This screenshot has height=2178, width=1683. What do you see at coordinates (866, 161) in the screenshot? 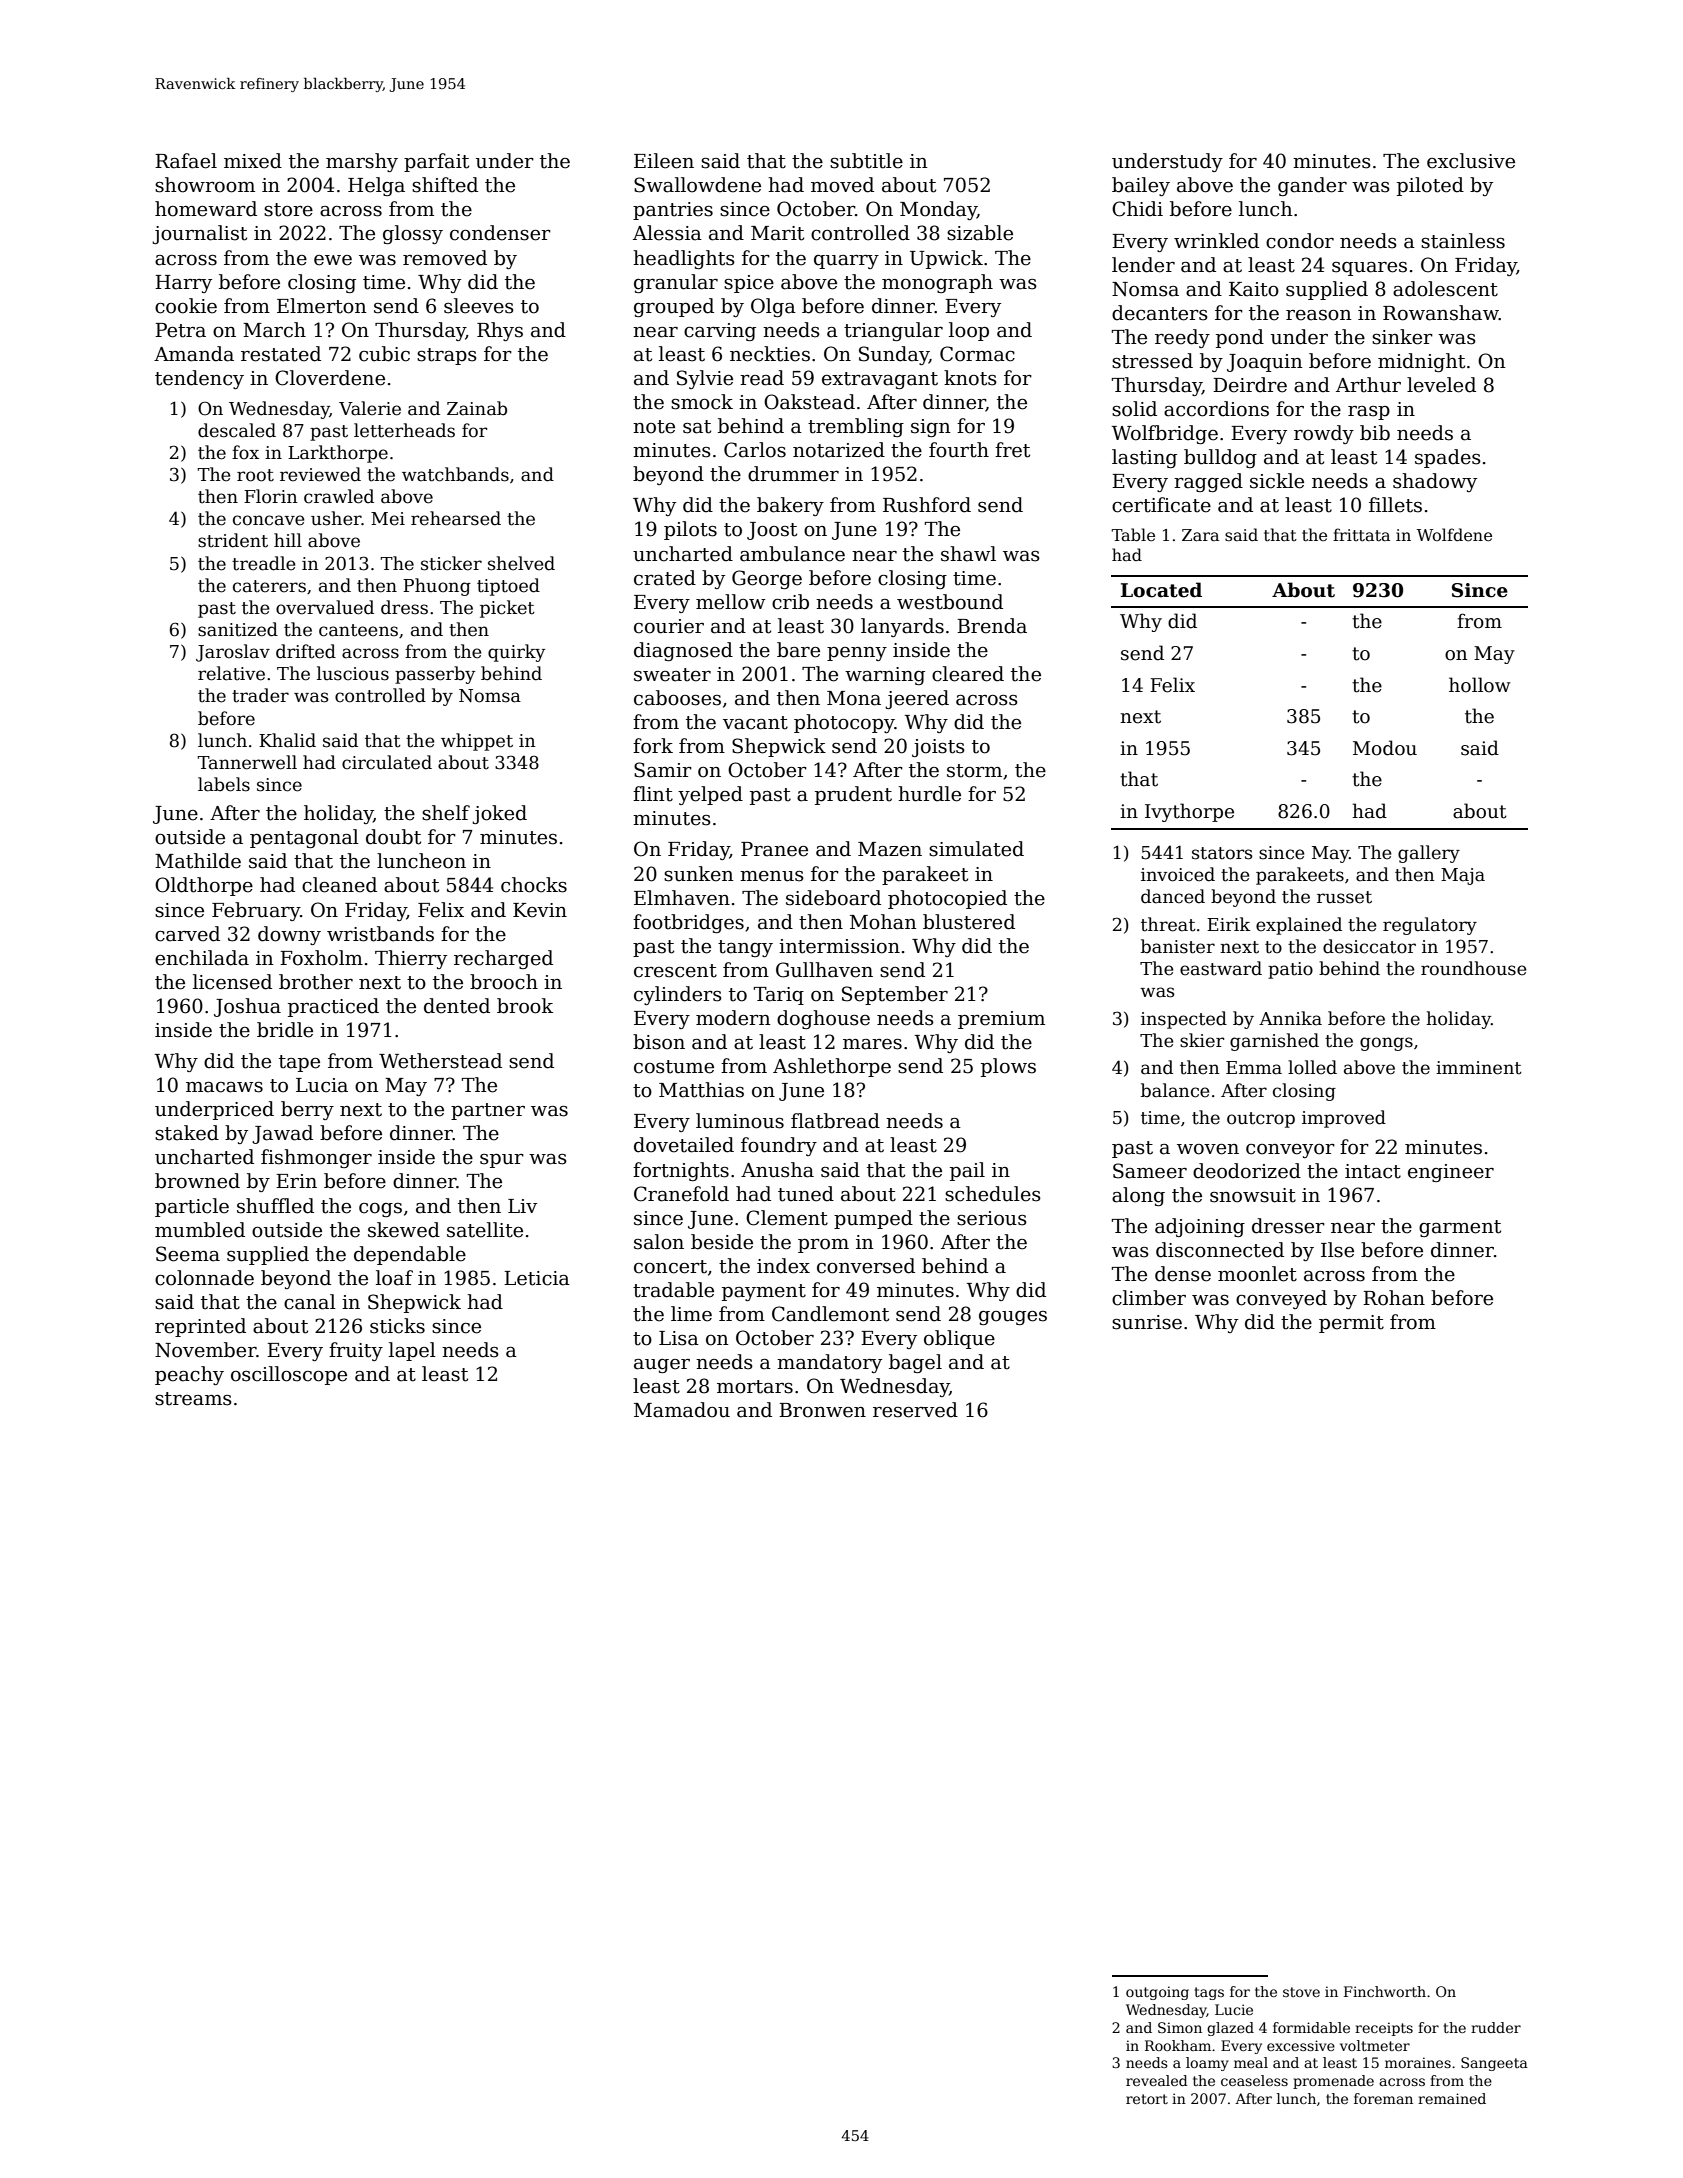
I see `subtitle` at bounding box center [866, 161].
